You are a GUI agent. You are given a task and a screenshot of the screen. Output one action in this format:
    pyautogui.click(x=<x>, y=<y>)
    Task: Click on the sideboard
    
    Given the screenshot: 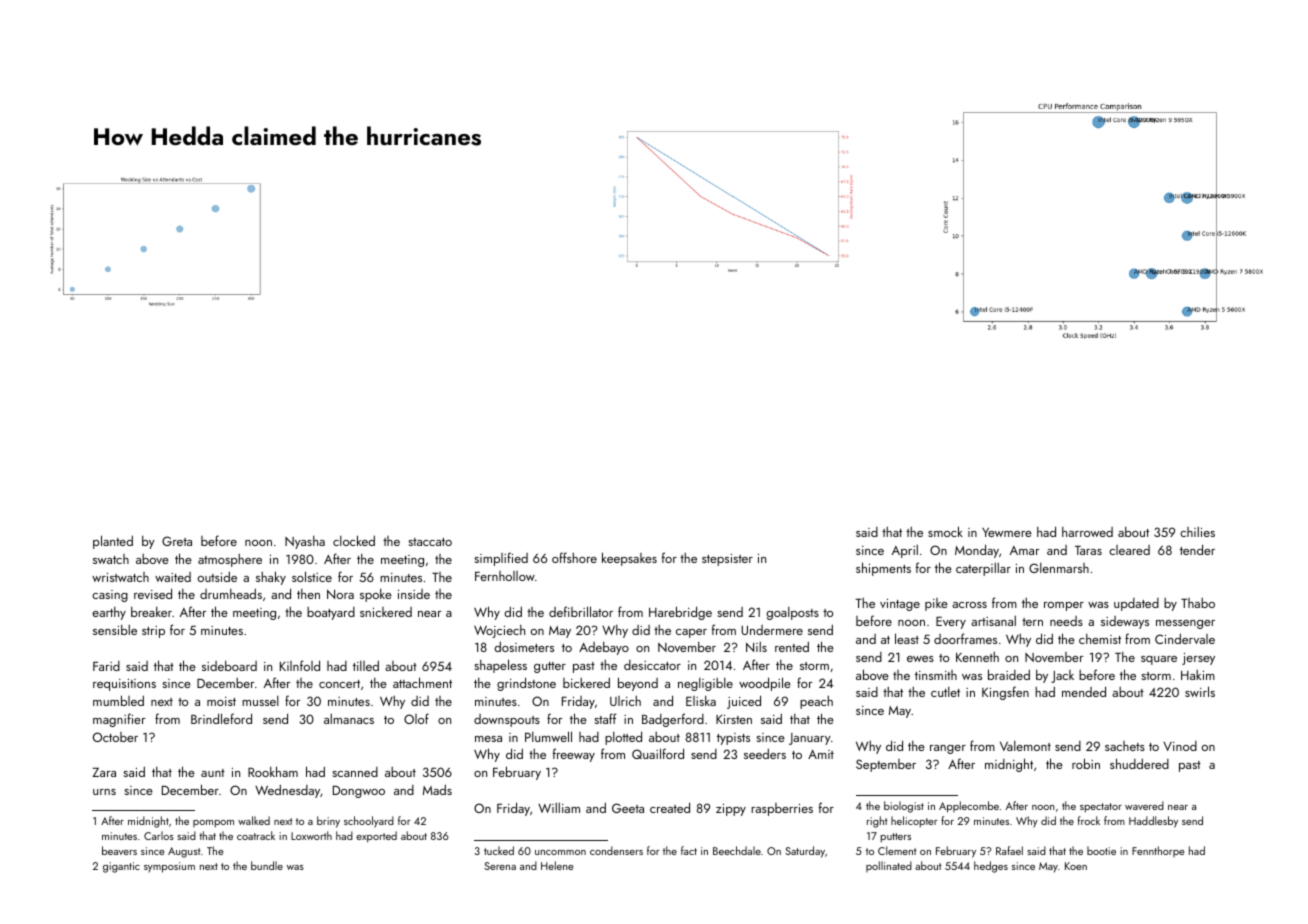 What is the action you would take?
    pyautogui.click(x=229, y=666)
